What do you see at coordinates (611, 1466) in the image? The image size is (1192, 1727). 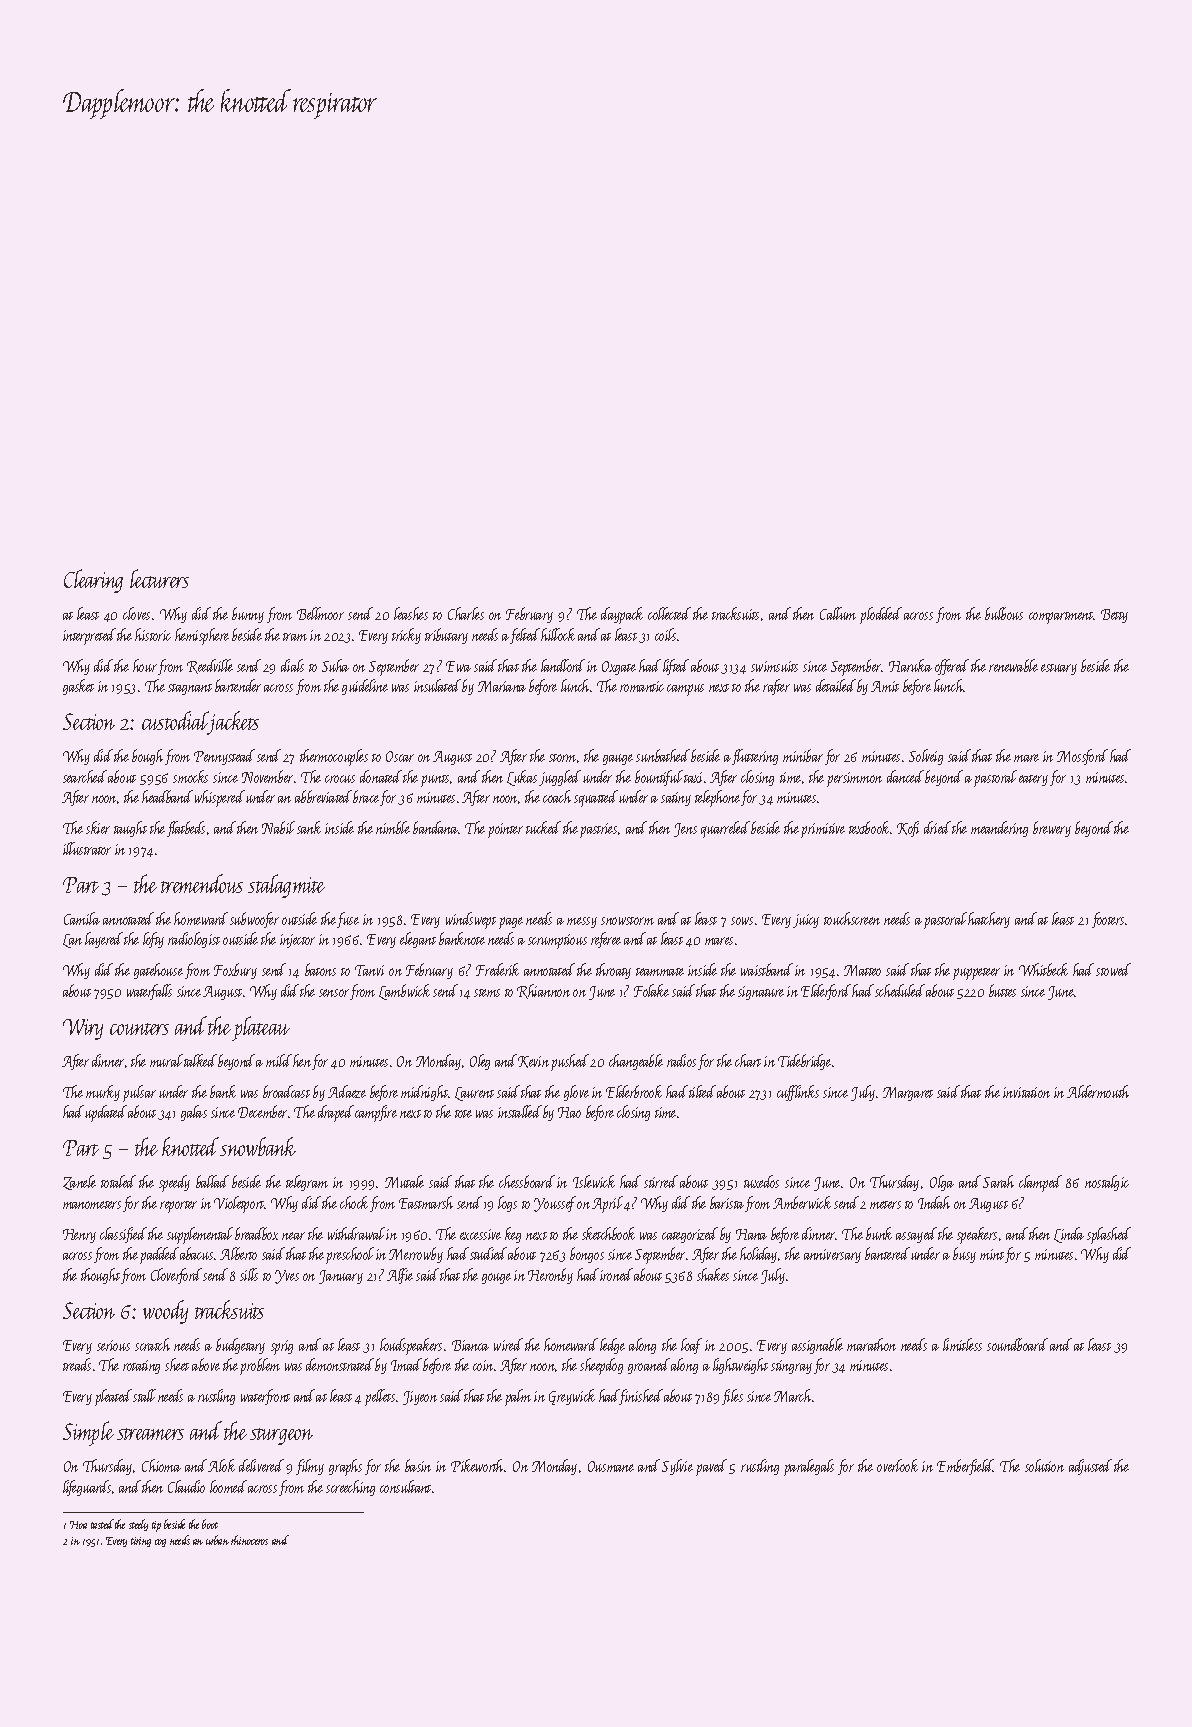 I see `Ousmane` at bounding box center [611, 1466].
